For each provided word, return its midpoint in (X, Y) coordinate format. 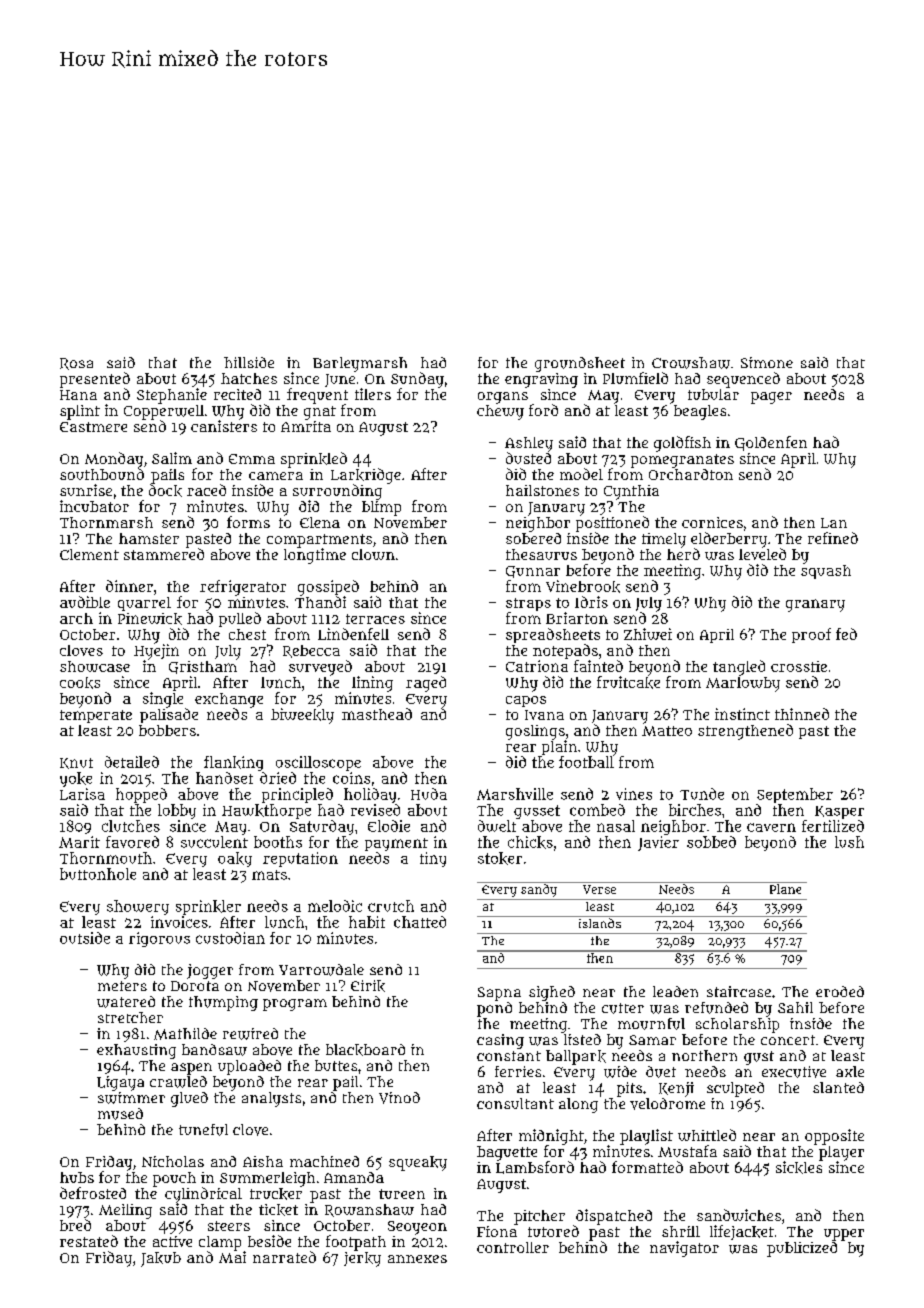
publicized (802, 1249)
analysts (271, 1099)
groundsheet (580, 364)
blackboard (365, 1050)
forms (248, 522)
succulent (214, 842)
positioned (612, 524)
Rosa (76, 364)
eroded (840, 991)
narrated (284, 1257)
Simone (767, 362)
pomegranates (682, 461)
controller (513, 1247)
